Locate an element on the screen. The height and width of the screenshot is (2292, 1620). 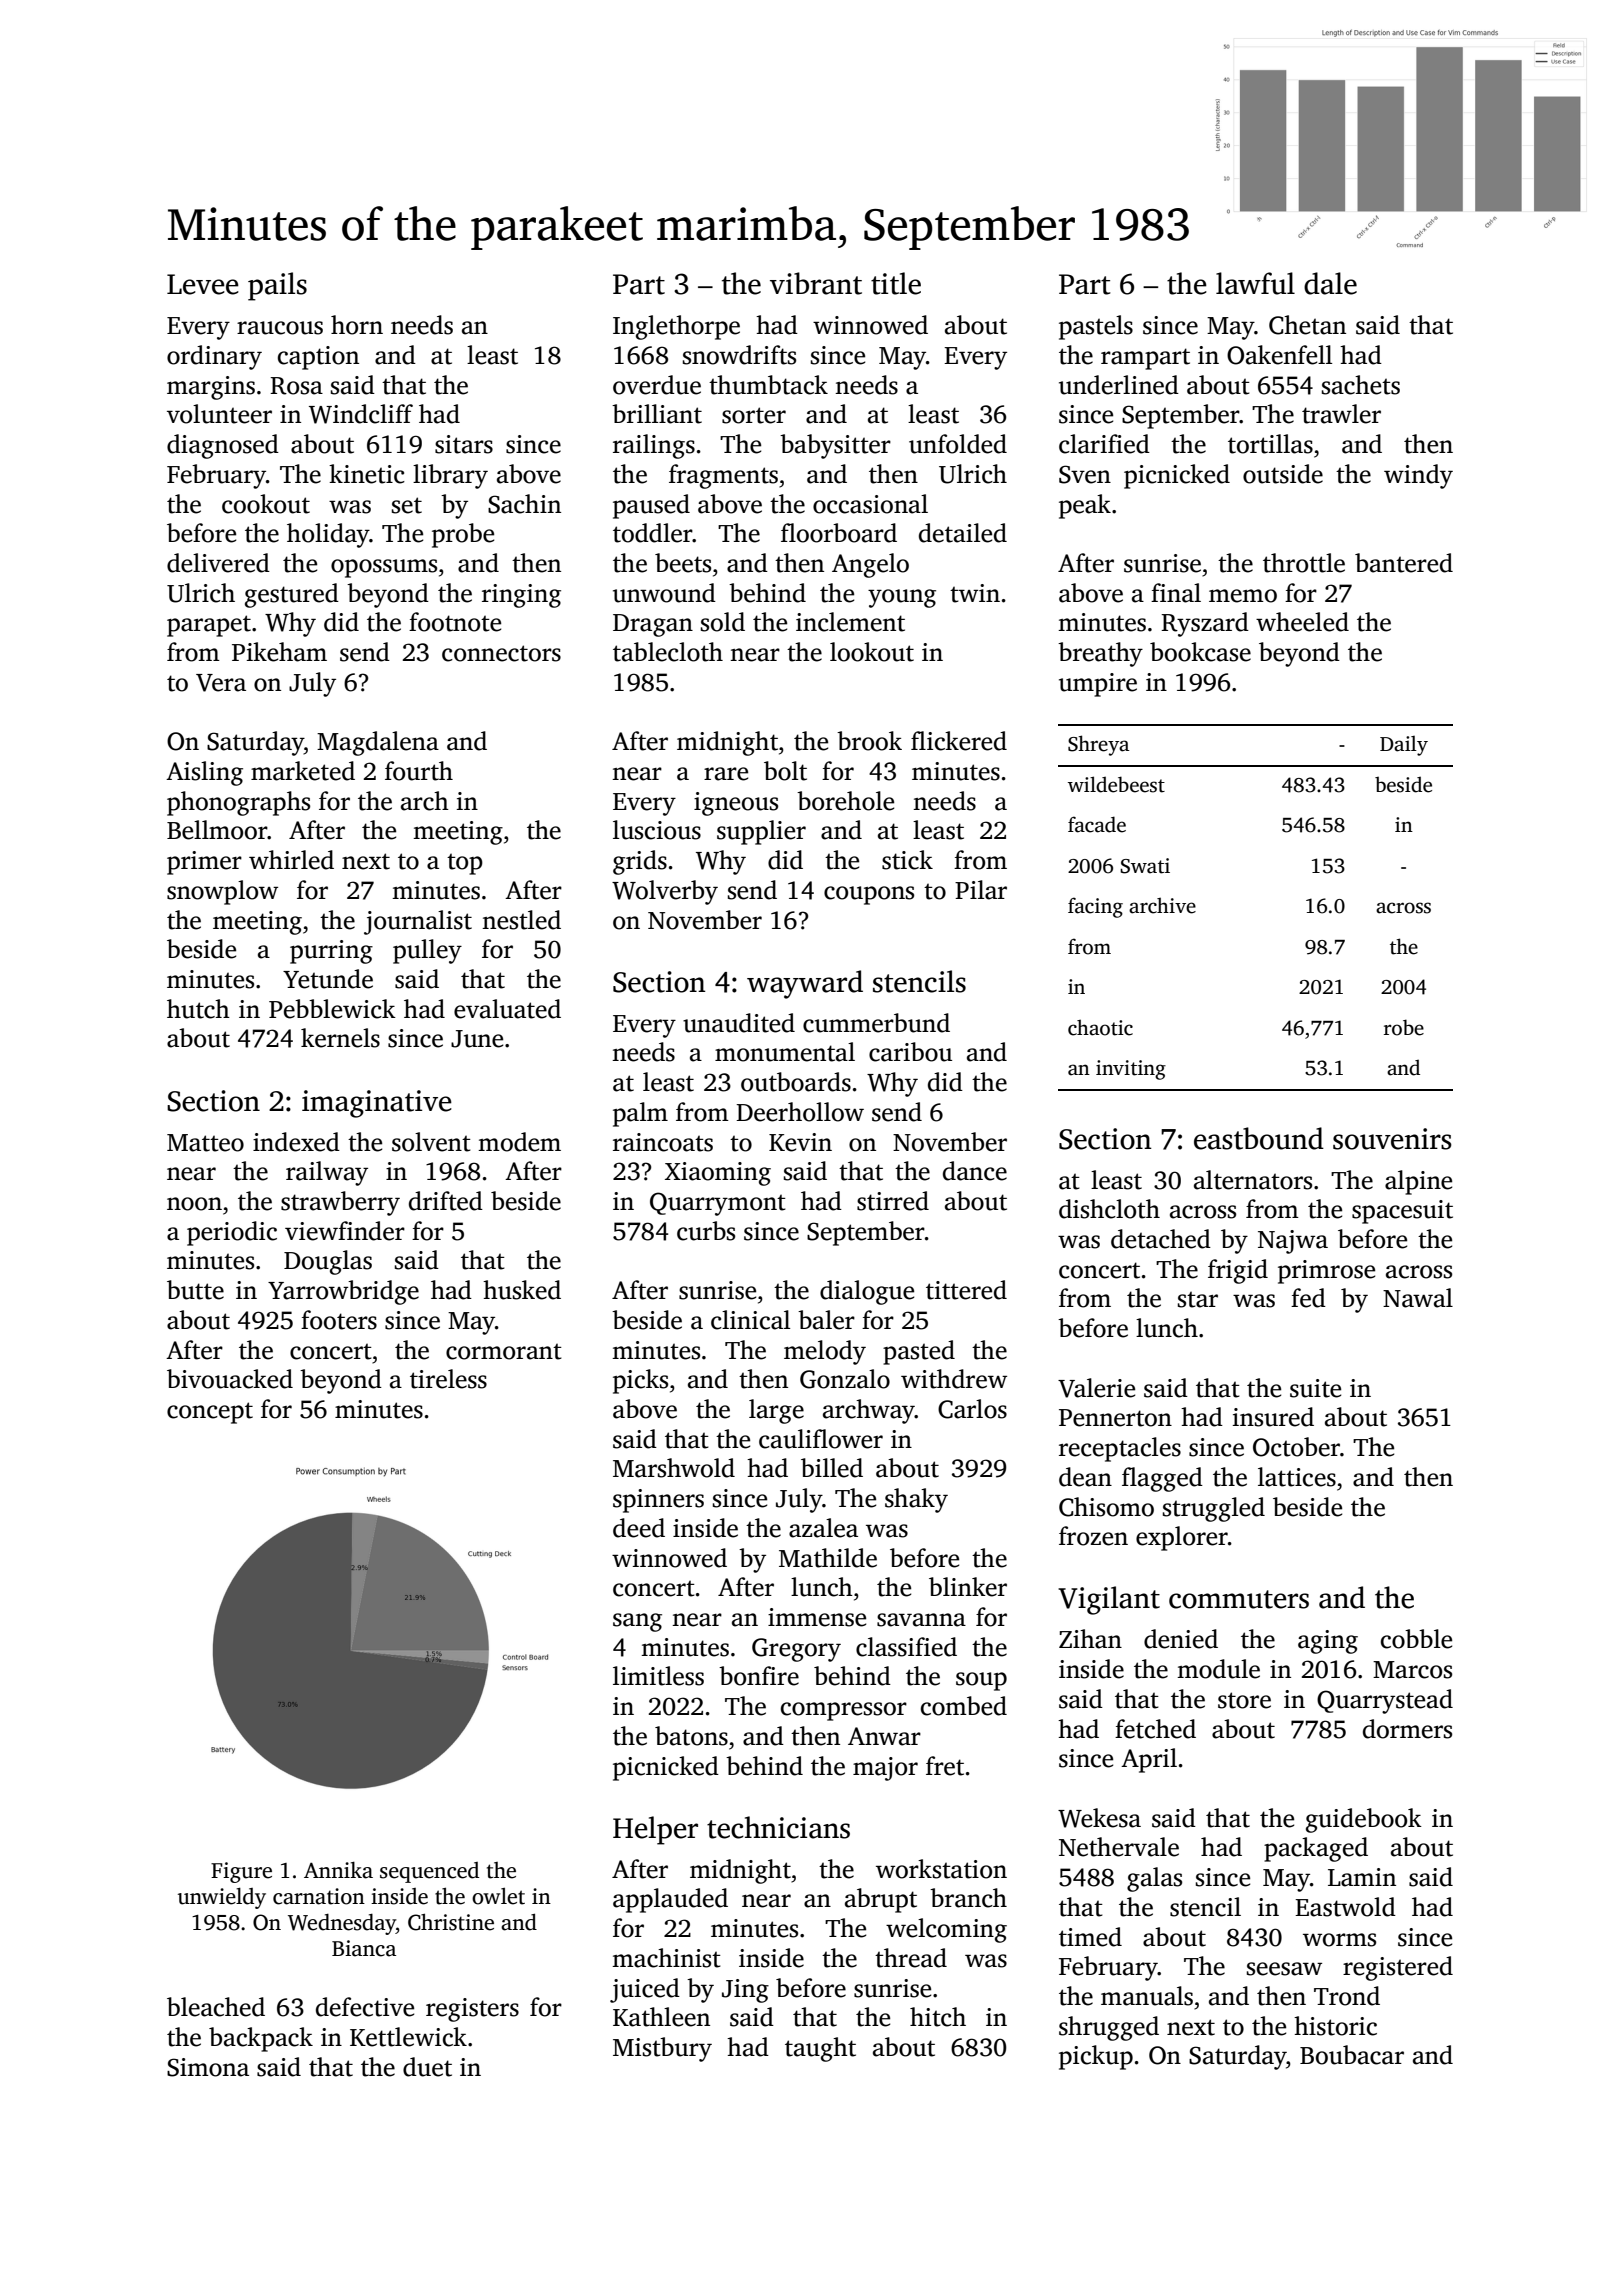
railings is located at coordinates (654, 446).
